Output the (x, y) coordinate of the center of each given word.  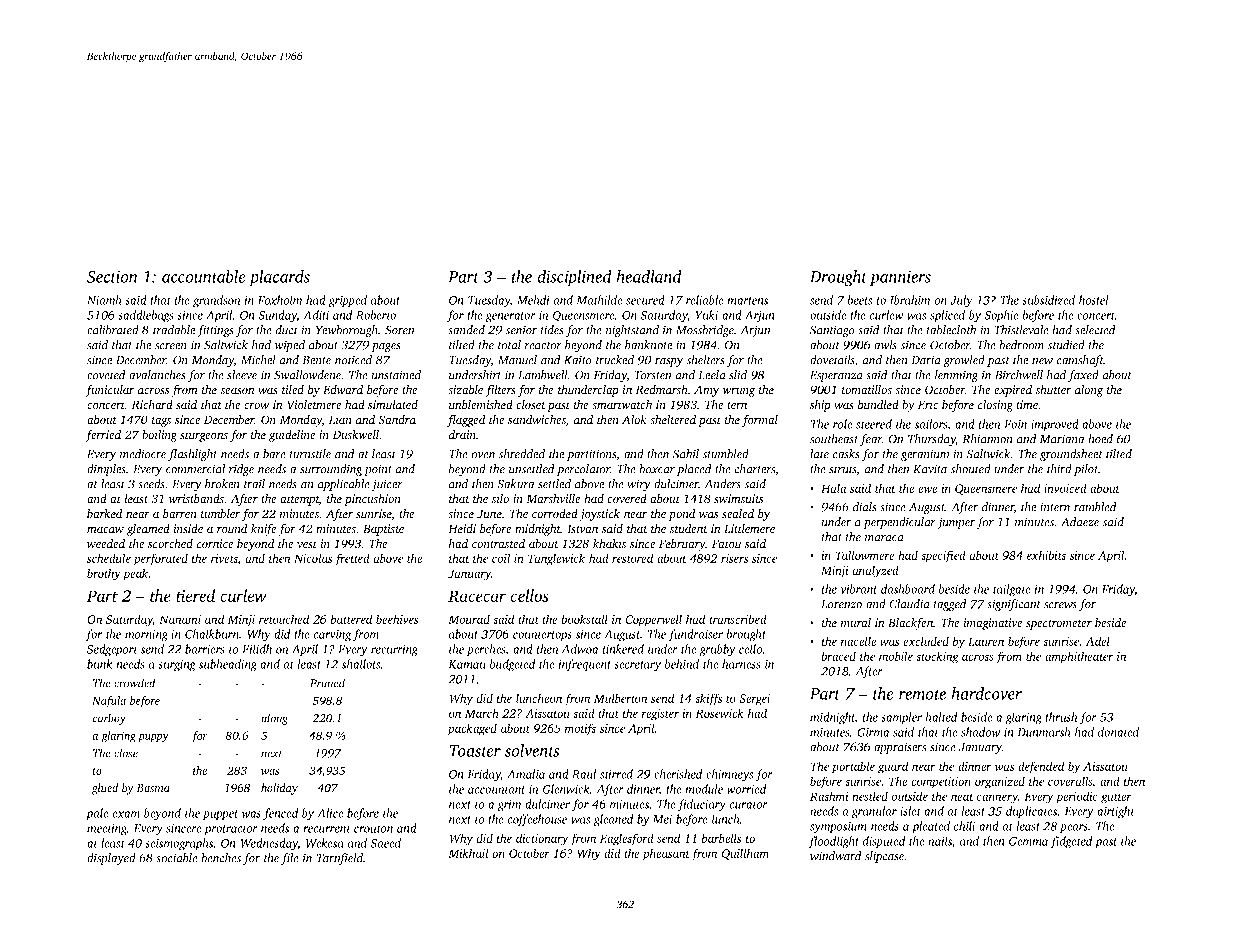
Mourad (469, 619)
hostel (1094, 300)
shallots (360, 664)
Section (112, 277)
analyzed (875, 571)
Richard (152, 405)
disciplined (574, 278)
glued (105, 789)
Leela (712, 375)
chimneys (729, 775)
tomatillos (867, 389)
